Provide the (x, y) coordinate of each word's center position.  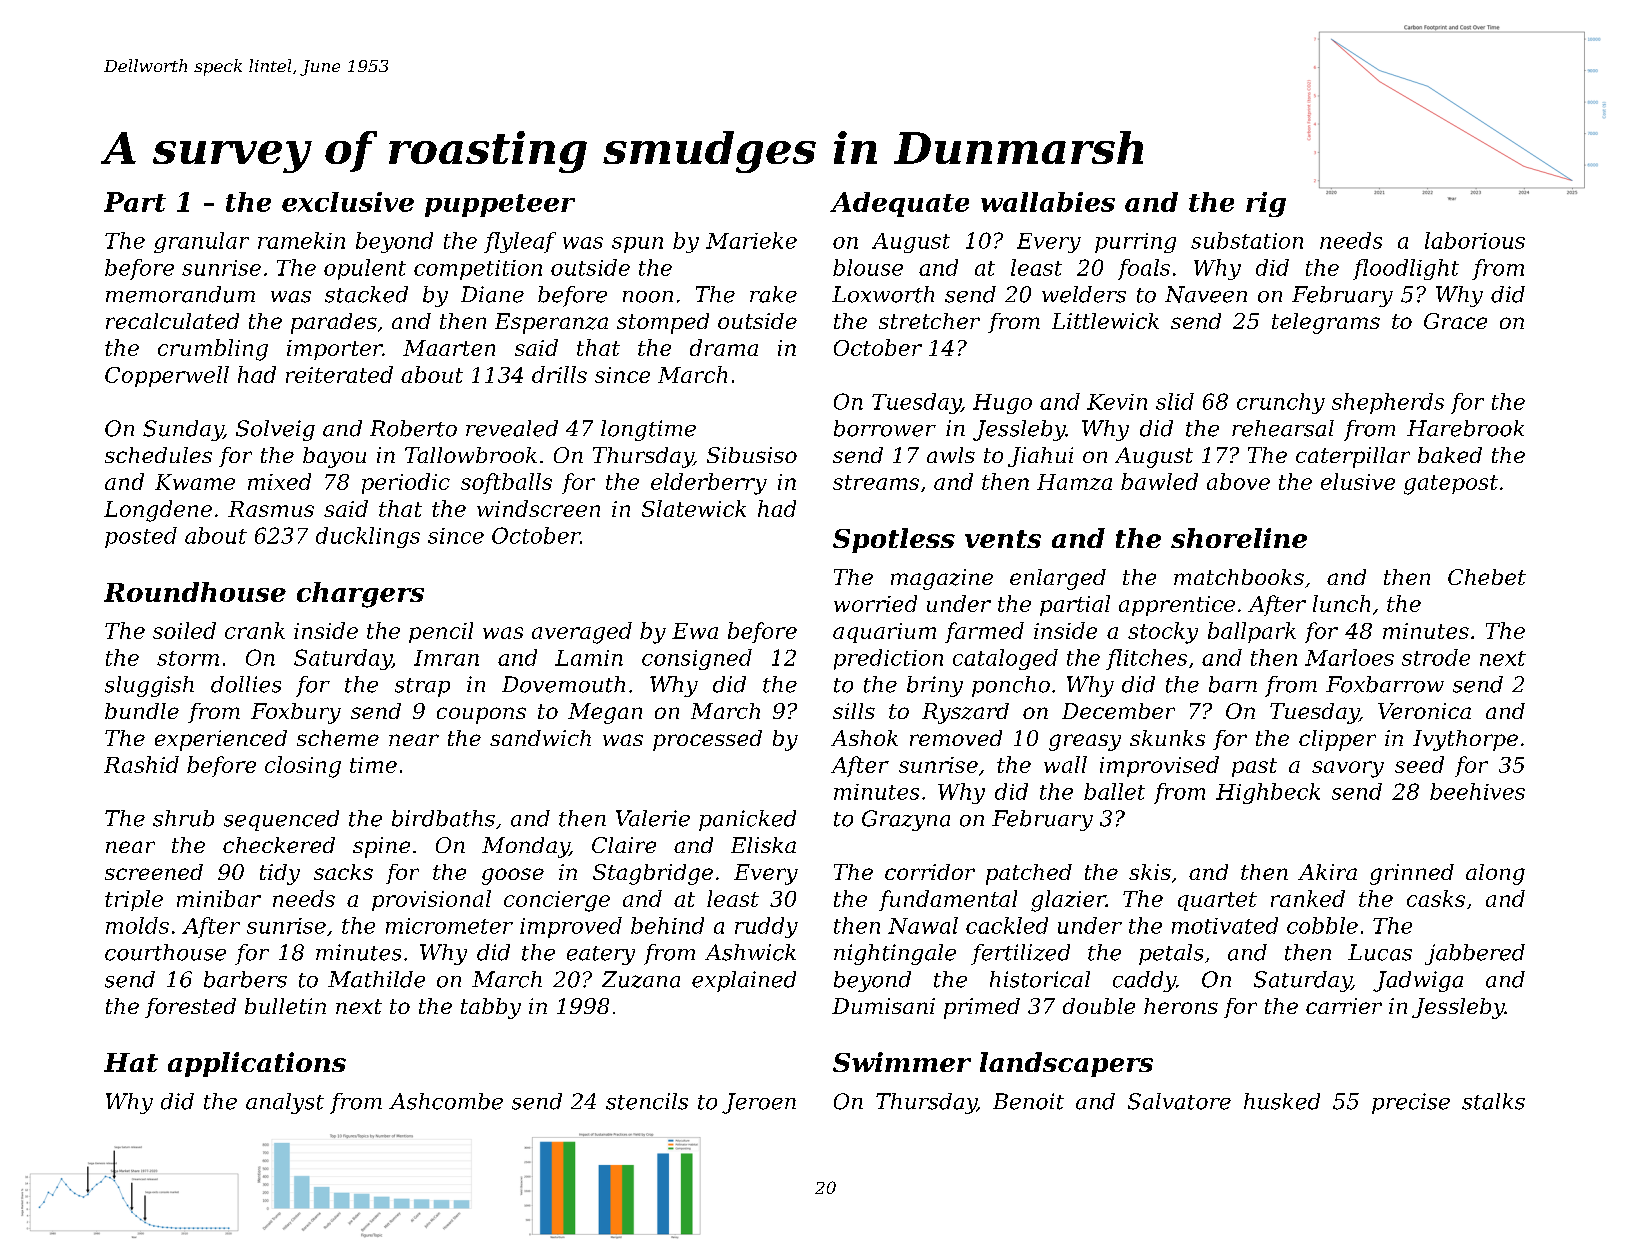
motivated (1225, 925)
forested (190, 1008)
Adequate (899, 204)
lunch (1341, 603)
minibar (219, 898)
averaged (582, 633)
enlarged (1058, 579)
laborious (1475, 240)
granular (201, 242)
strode (1436, 657)
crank (255, 630)
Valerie (653, 818)
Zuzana (641, 979)
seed (1419, 764)
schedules (158, 455)
